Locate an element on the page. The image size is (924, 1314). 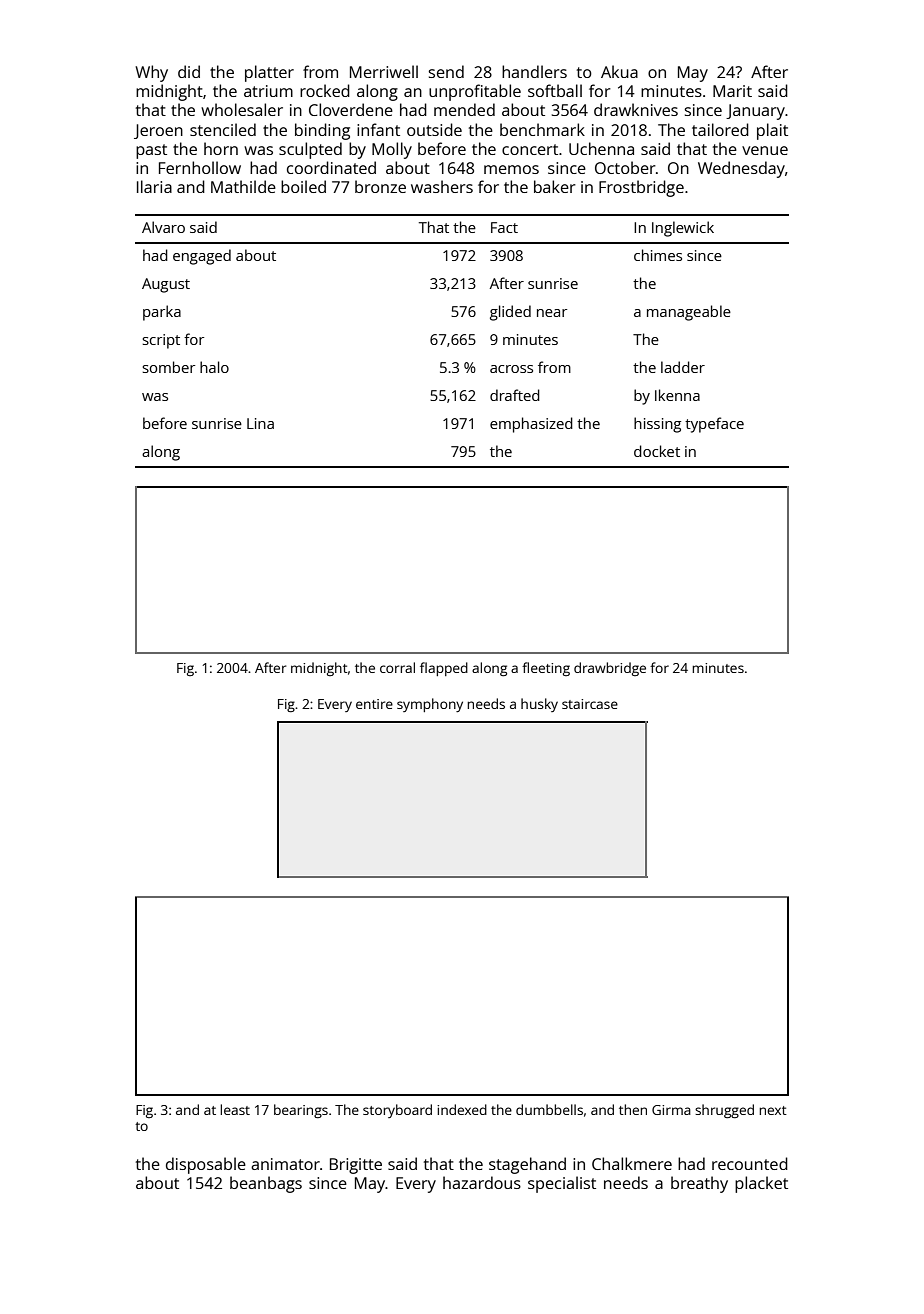
hazardous is located at coordinates (482, 1182).
